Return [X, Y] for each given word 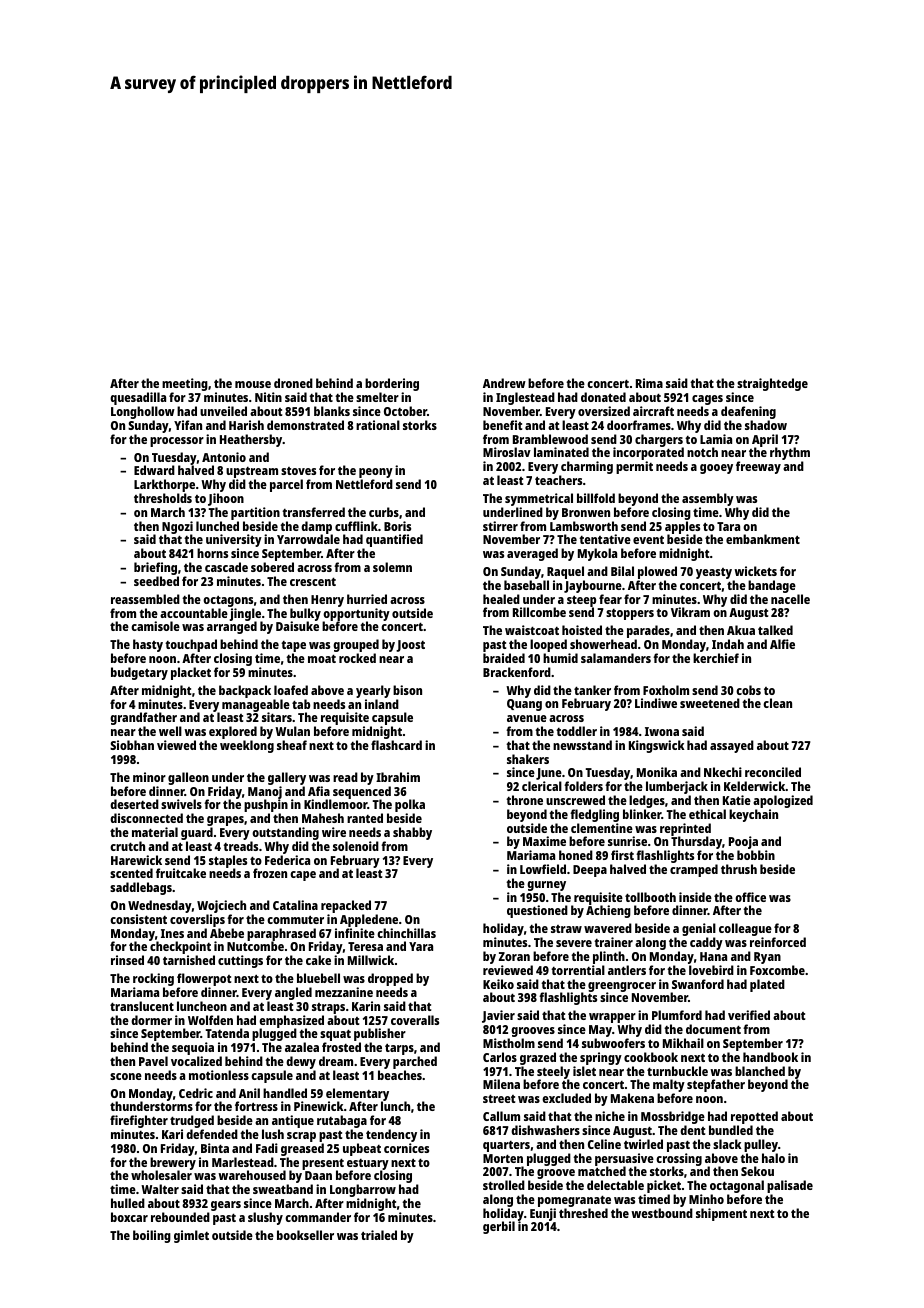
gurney [546, 886]
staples [228, 862]
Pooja [744, 843]
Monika [657, 772]
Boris [397, 526]
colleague [745, 930]
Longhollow [143, 412]
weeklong [247, 746]
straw [566, 929]
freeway [758, 468]
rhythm [790, 454]
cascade [226, 567]
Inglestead [525, 398]
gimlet [191, 1236]
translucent [142, 1006]
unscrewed [575, 800]
